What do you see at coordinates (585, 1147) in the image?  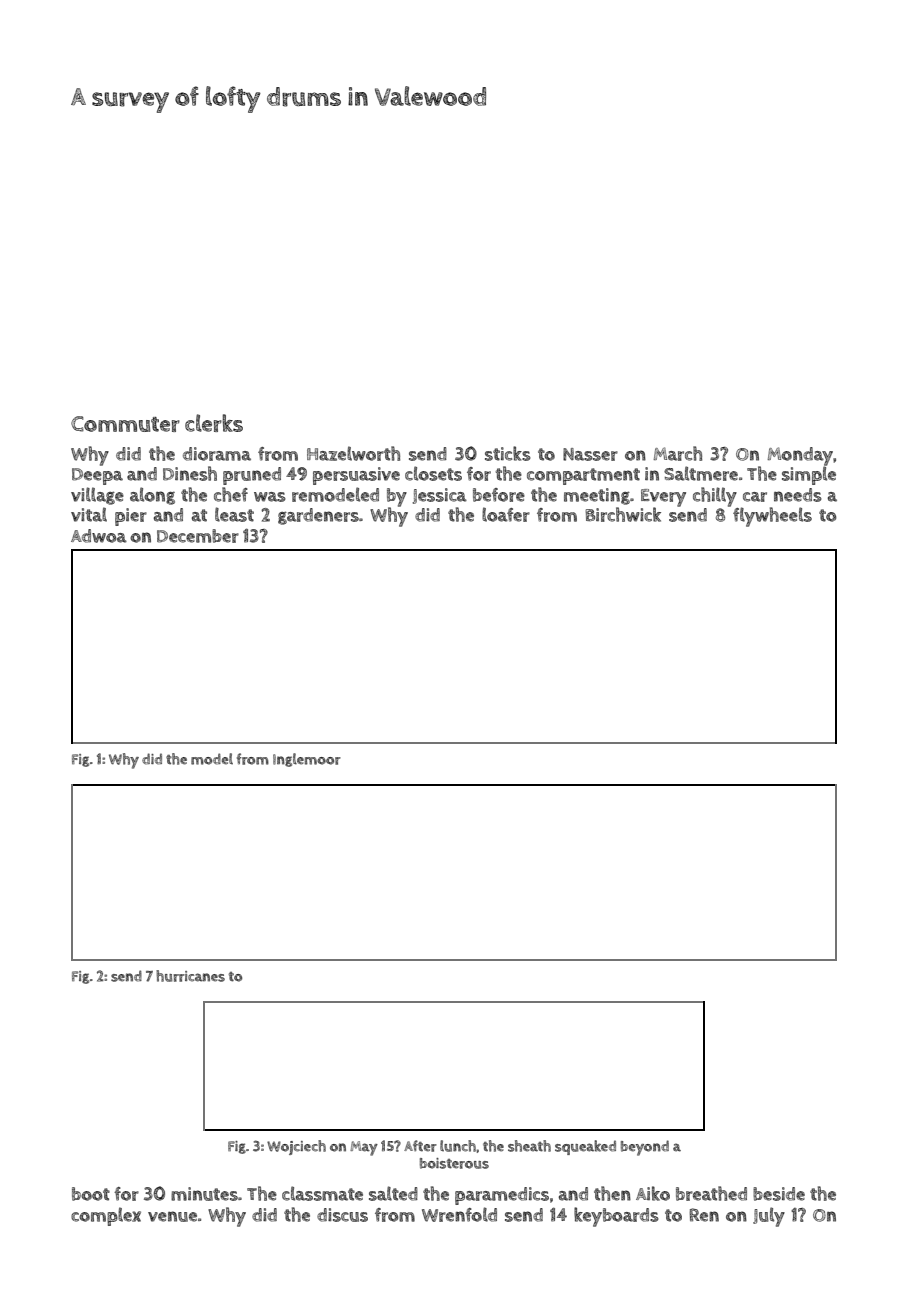 I see `squeaked` at bounding box center [585, 1147].
